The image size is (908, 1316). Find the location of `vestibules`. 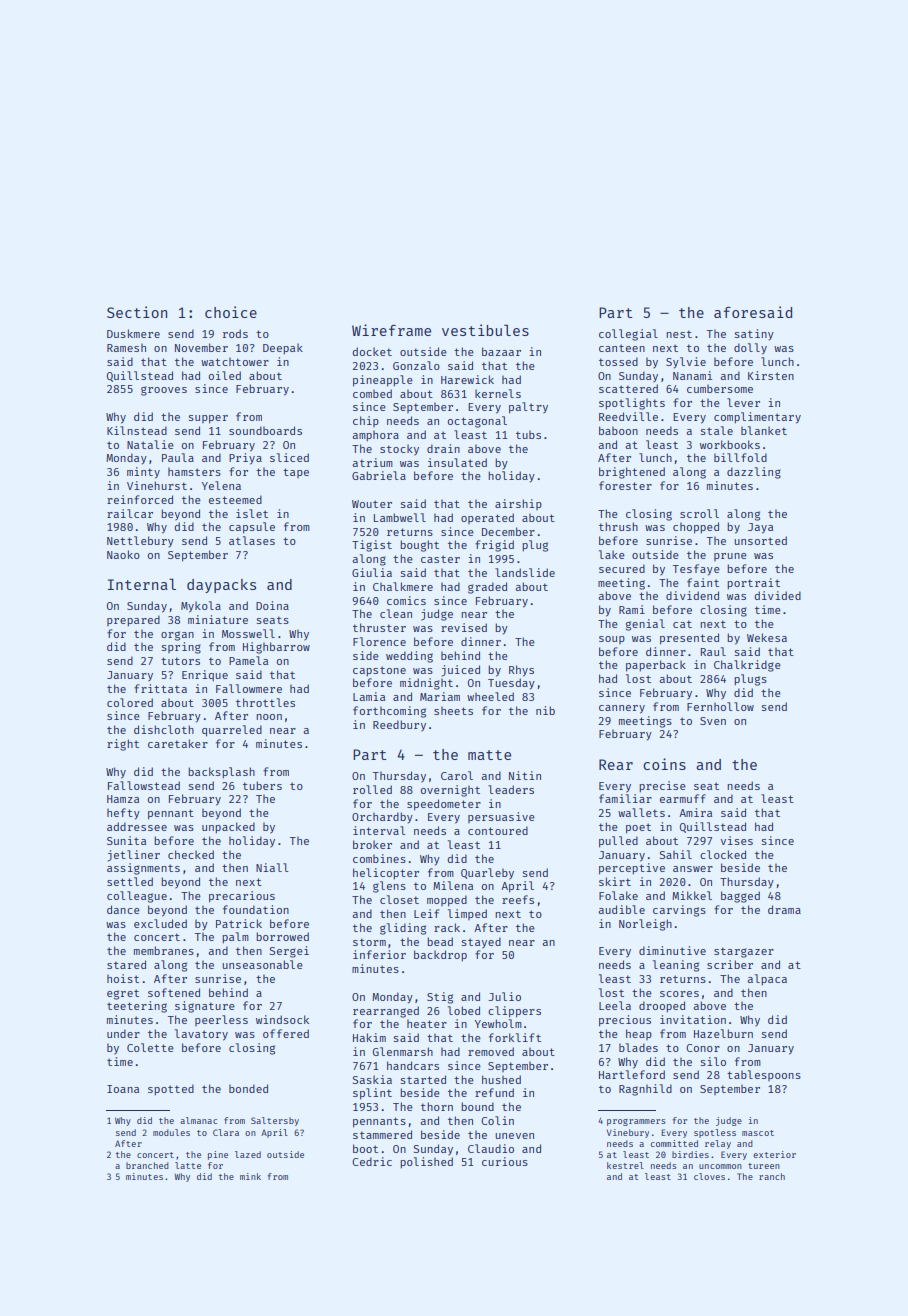

vestibules is located at coordinates (485, 330).
